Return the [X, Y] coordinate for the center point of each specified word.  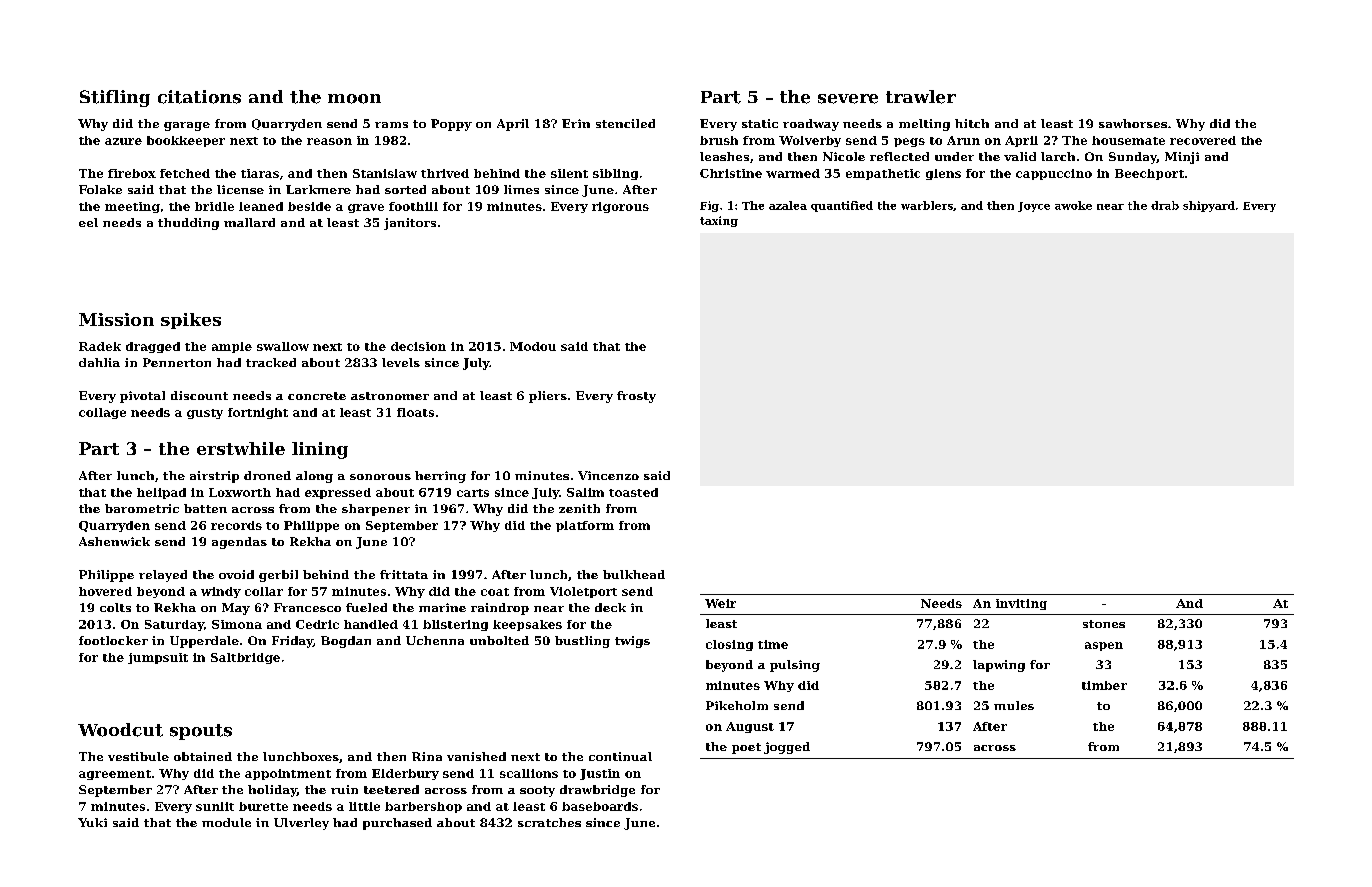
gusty [205, 414]
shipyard [1209, 206]
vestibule [138, 756]
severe [848, 99]
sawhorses [1133, 123]
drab [1165, 205]
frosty [636, 397]
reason [329, 141]
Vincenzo [608, 475]
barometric [142, 508]
